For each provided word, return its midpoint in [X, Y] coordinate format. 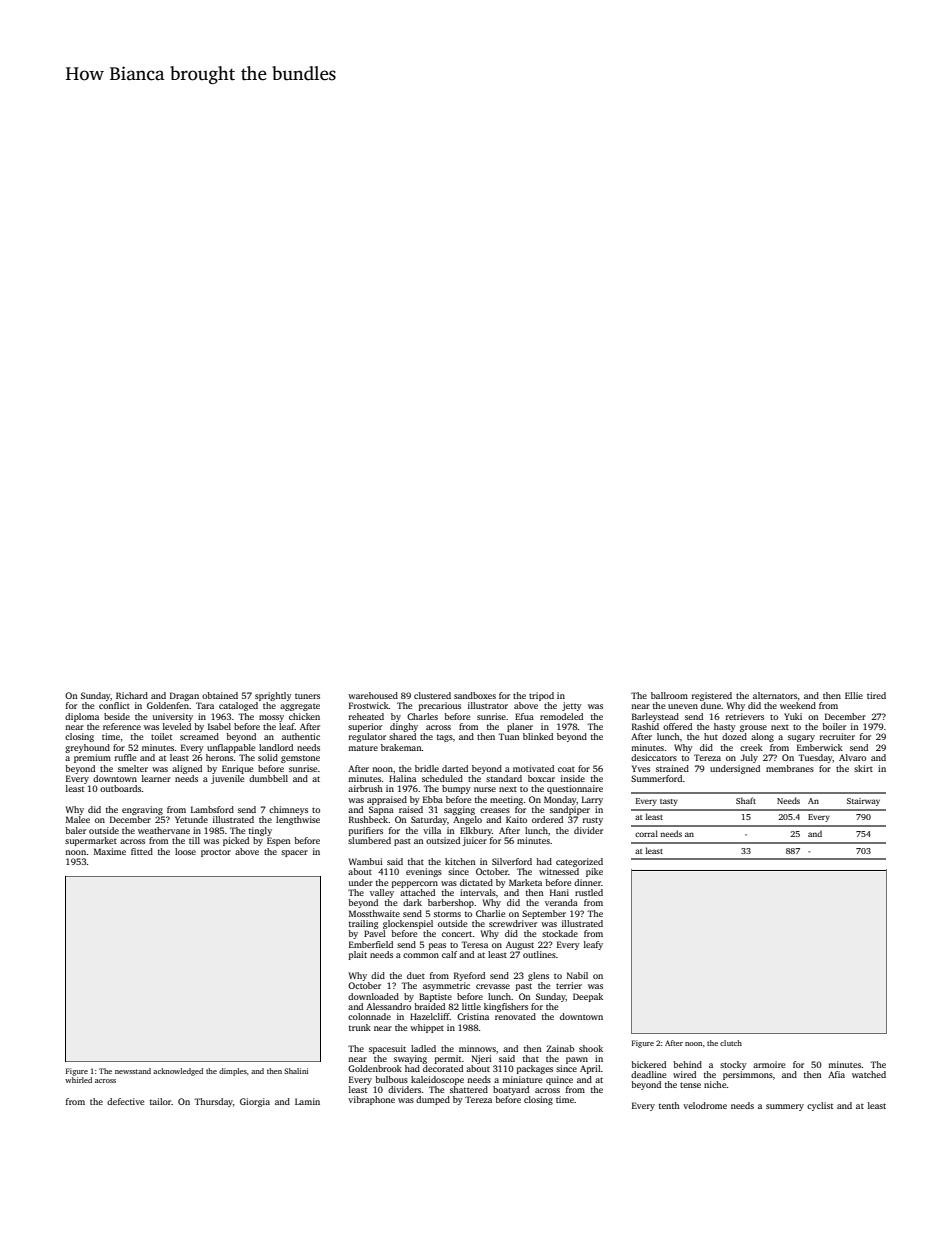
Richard [132, 695]
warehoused [373, 695]
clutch [731, 1043]
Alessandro [388, 1006]
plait [358, 955]
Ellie [854, 695]
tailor [161, 1101]
